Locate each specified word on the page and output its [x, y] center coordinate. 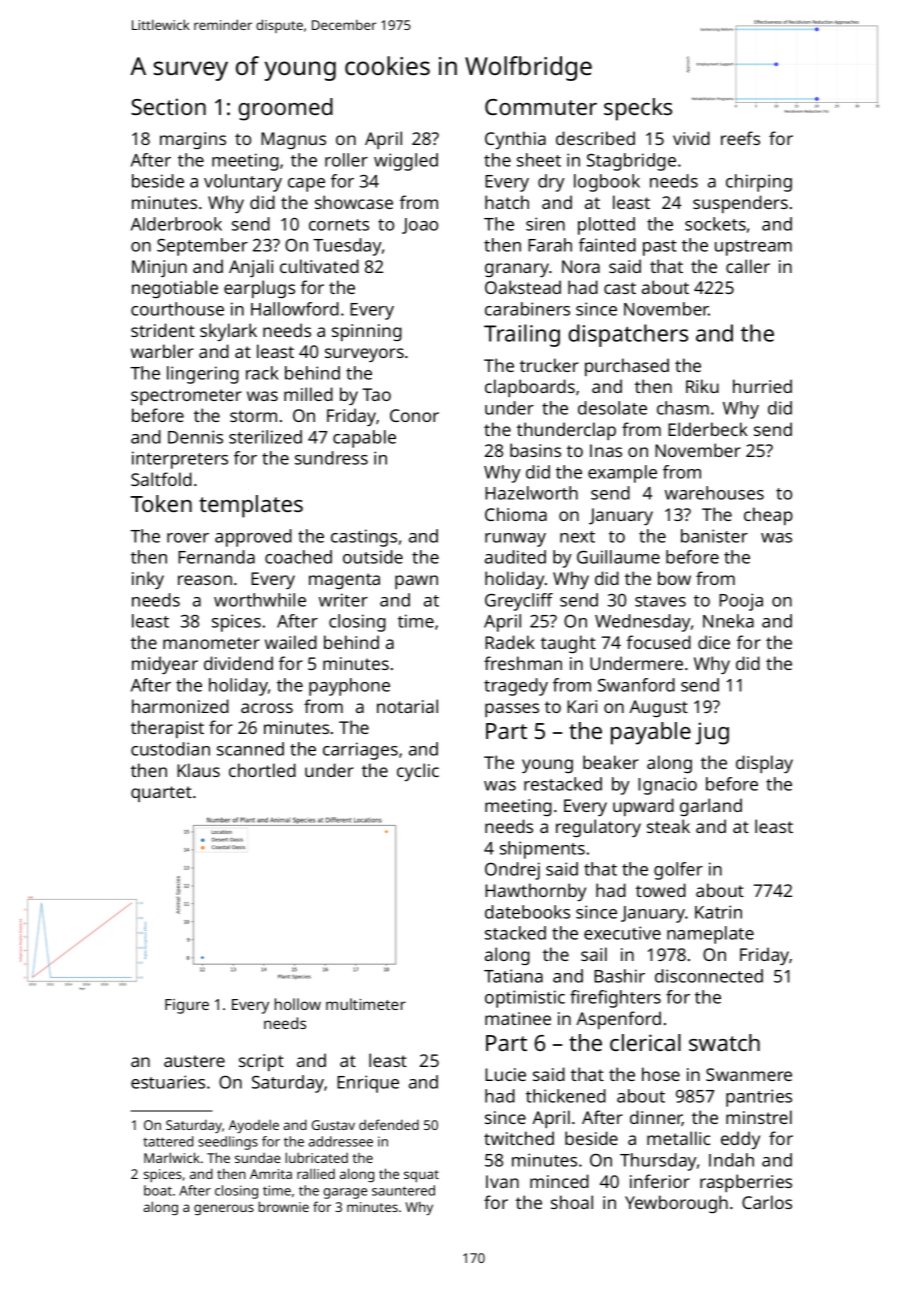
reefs [740, 138]
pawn [416, 582]
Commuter [541, 107]
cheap [768, 516]
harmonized [180, 706]
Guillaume [618, 557]
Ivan [502, 1181]
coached [298, 557]
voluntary [243, 183]
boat [158, 1190]
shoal [572, 1202]
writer [343, 600]
